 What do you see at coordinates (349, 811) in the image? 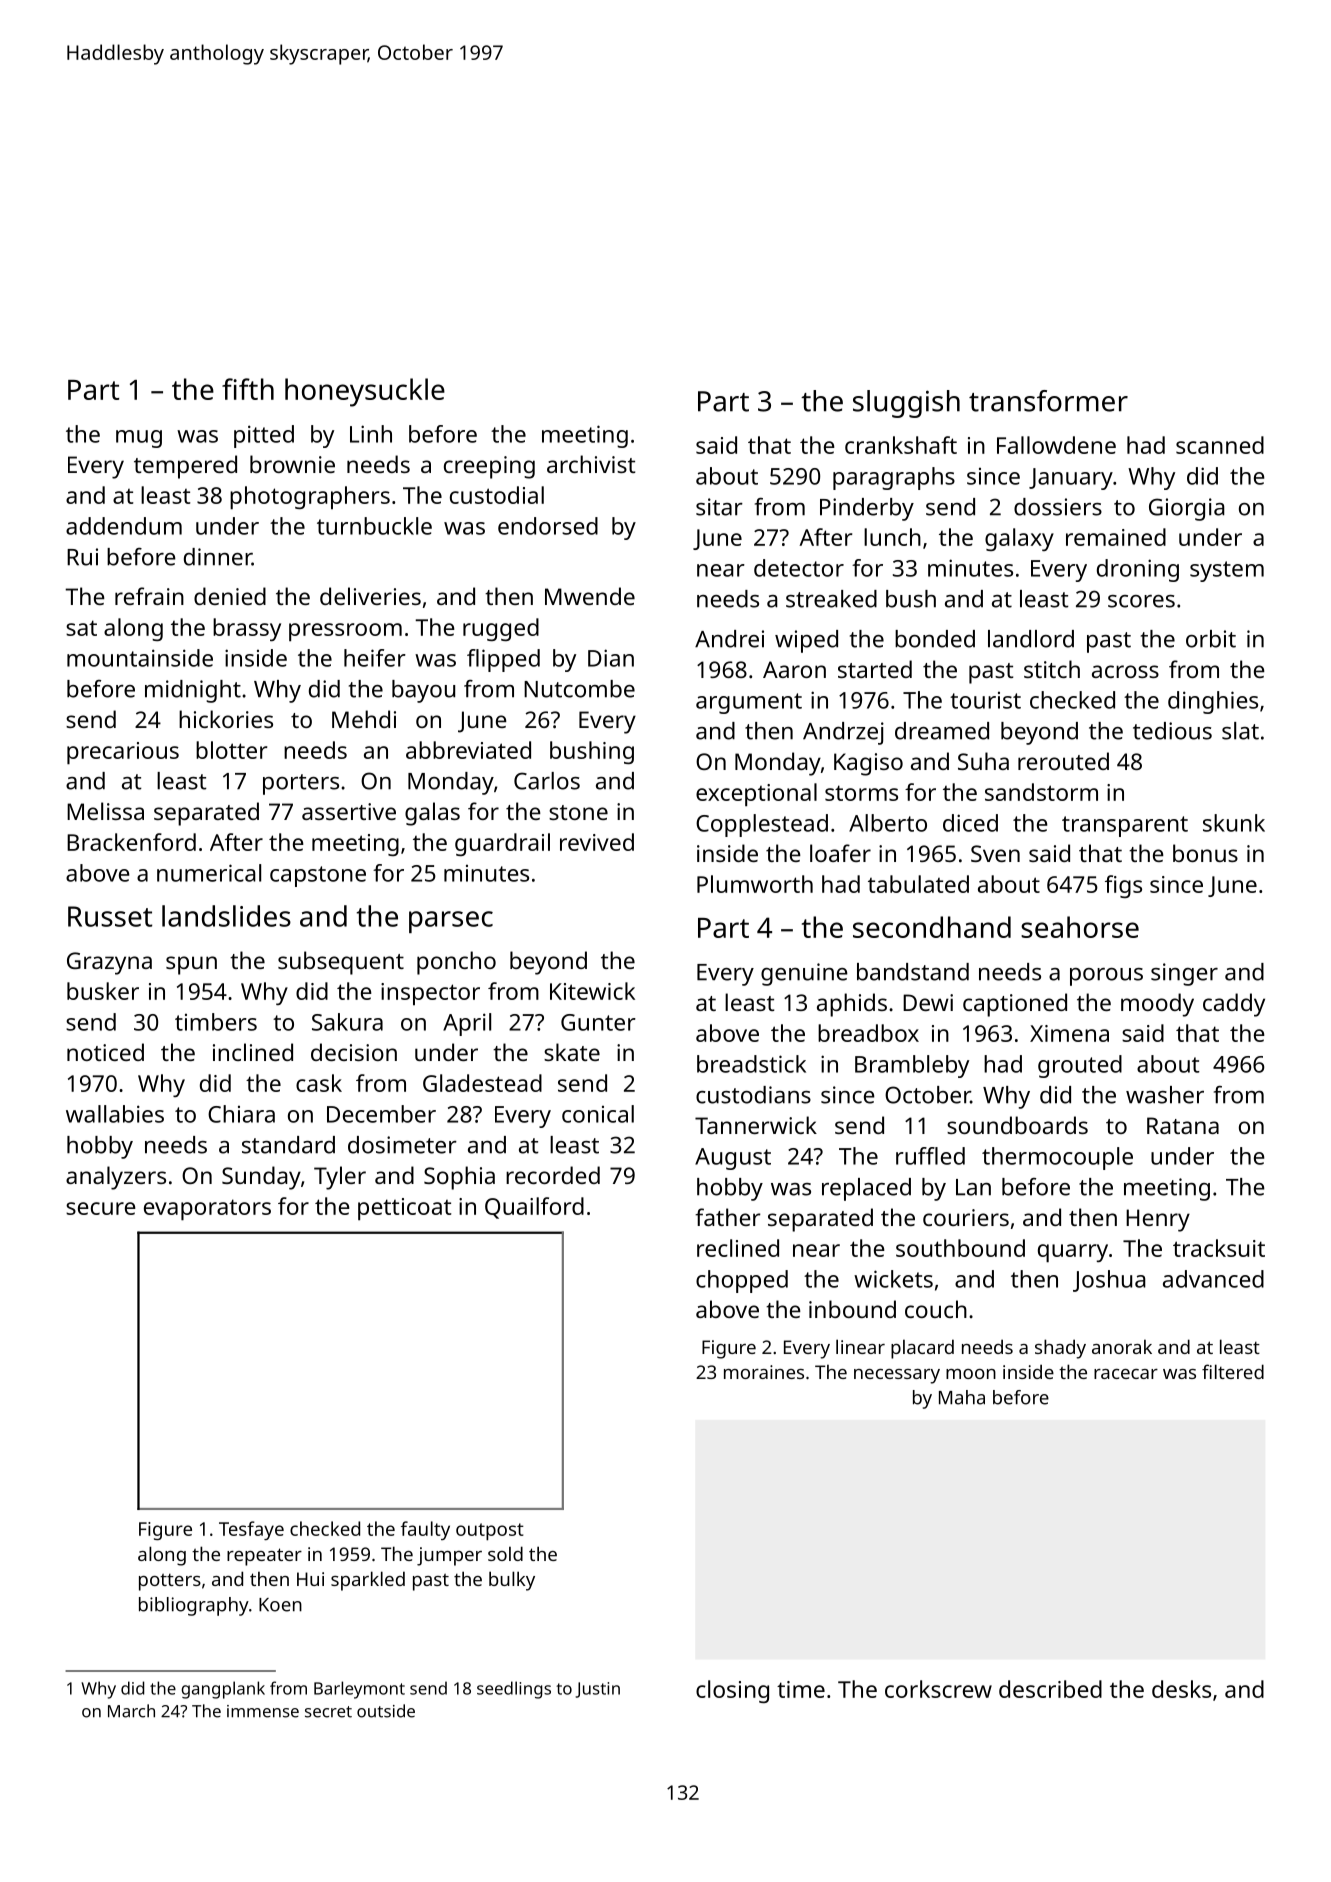
I see `assertive` at bounding box center [349, 811].
